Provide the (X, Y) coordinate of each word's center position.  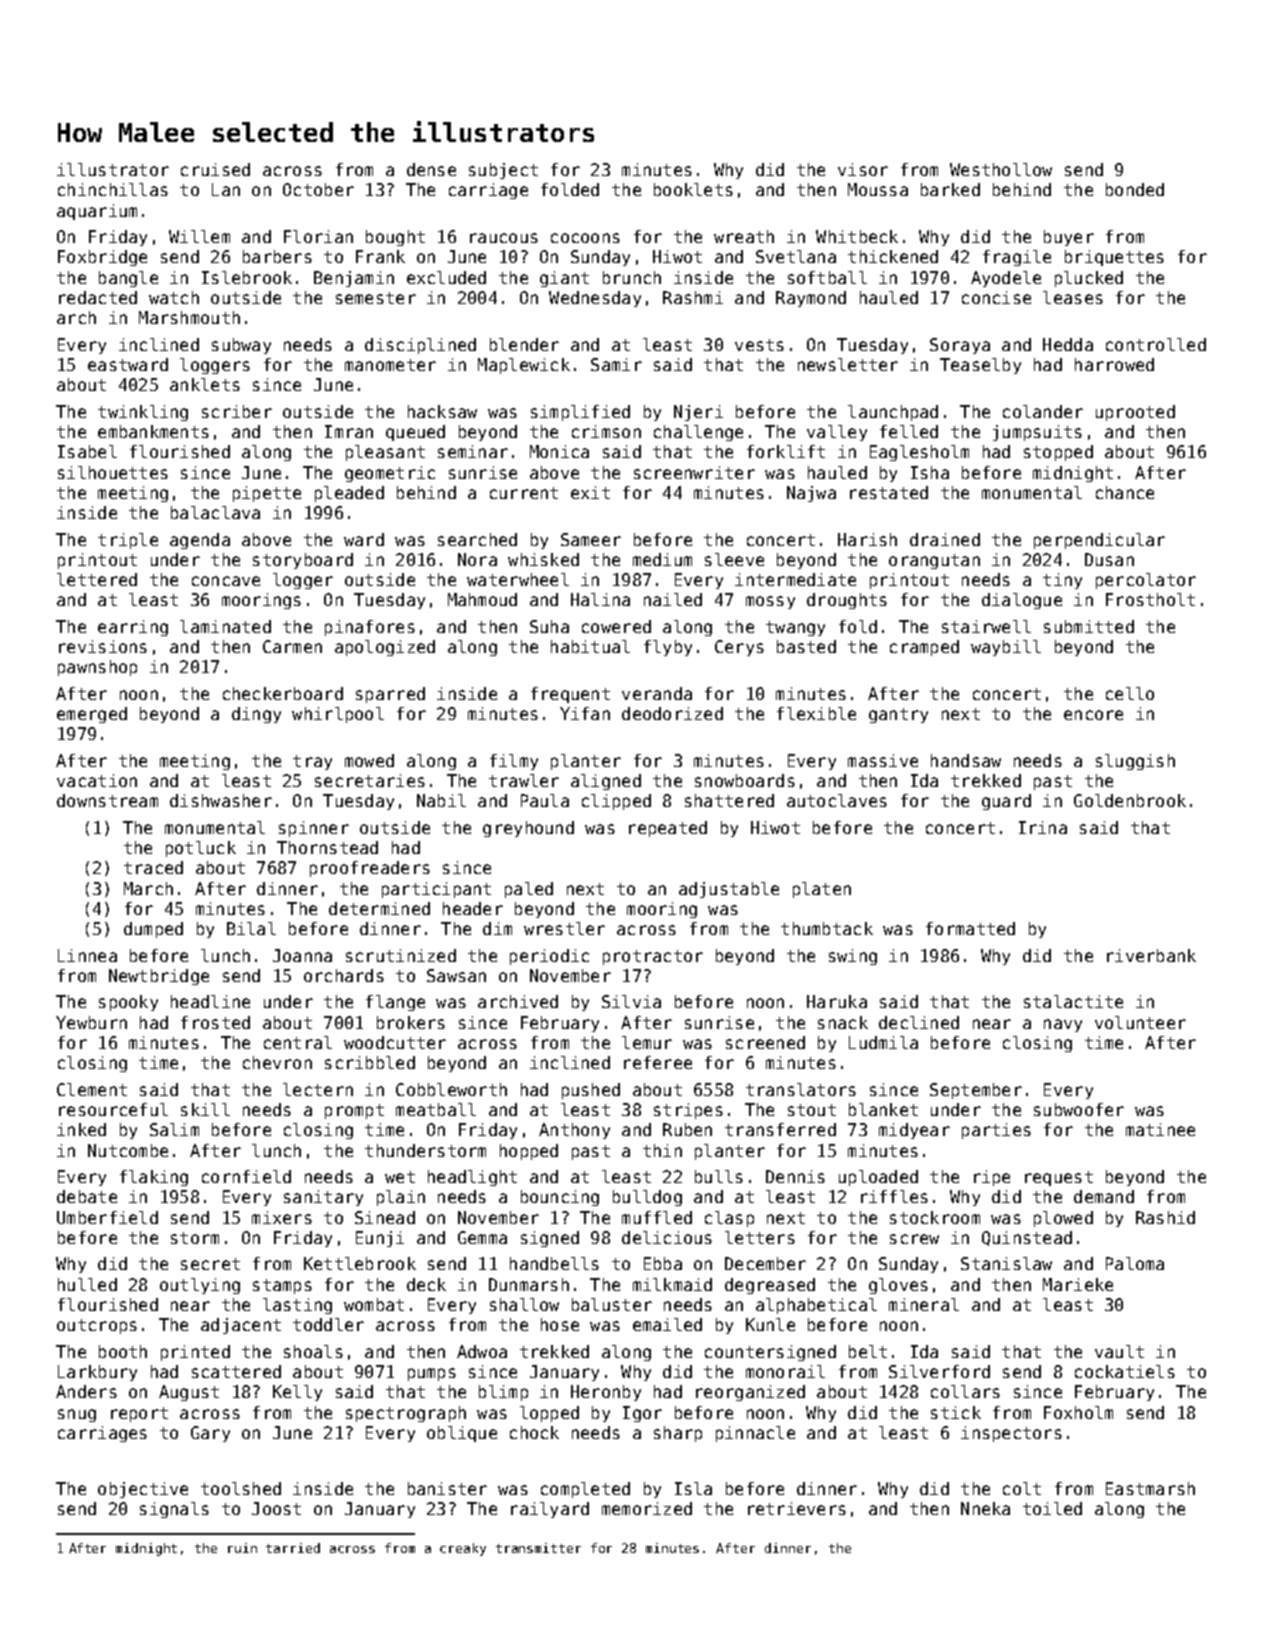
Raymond (811, 299)
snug (77, 1415)
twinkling (143, 413)
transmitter (538, 1548)
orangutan (934, 561)
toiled (1052, 1508)
